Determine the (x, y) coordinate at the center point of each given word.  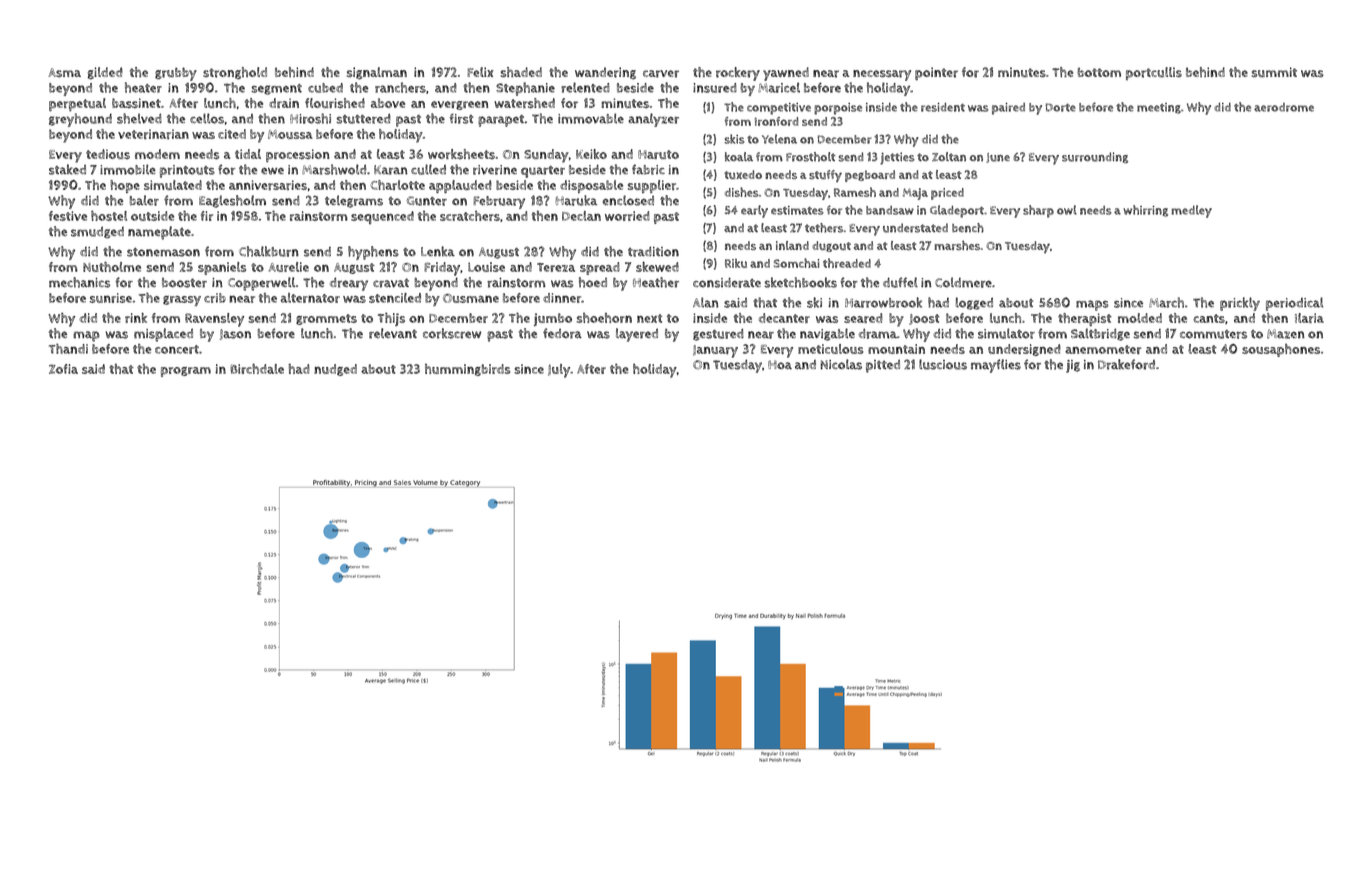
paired (1008, 109)
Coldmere (963, 282)
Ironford (777, 121)
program (186, 372)
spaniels (222, 268)
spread (600, 268)
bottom (1099, 72)
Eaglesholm (232, 201)
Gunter (426, 201)
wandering (605, 73)
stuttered (363, 119)
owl (1067, 210)
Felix (480, 72)
